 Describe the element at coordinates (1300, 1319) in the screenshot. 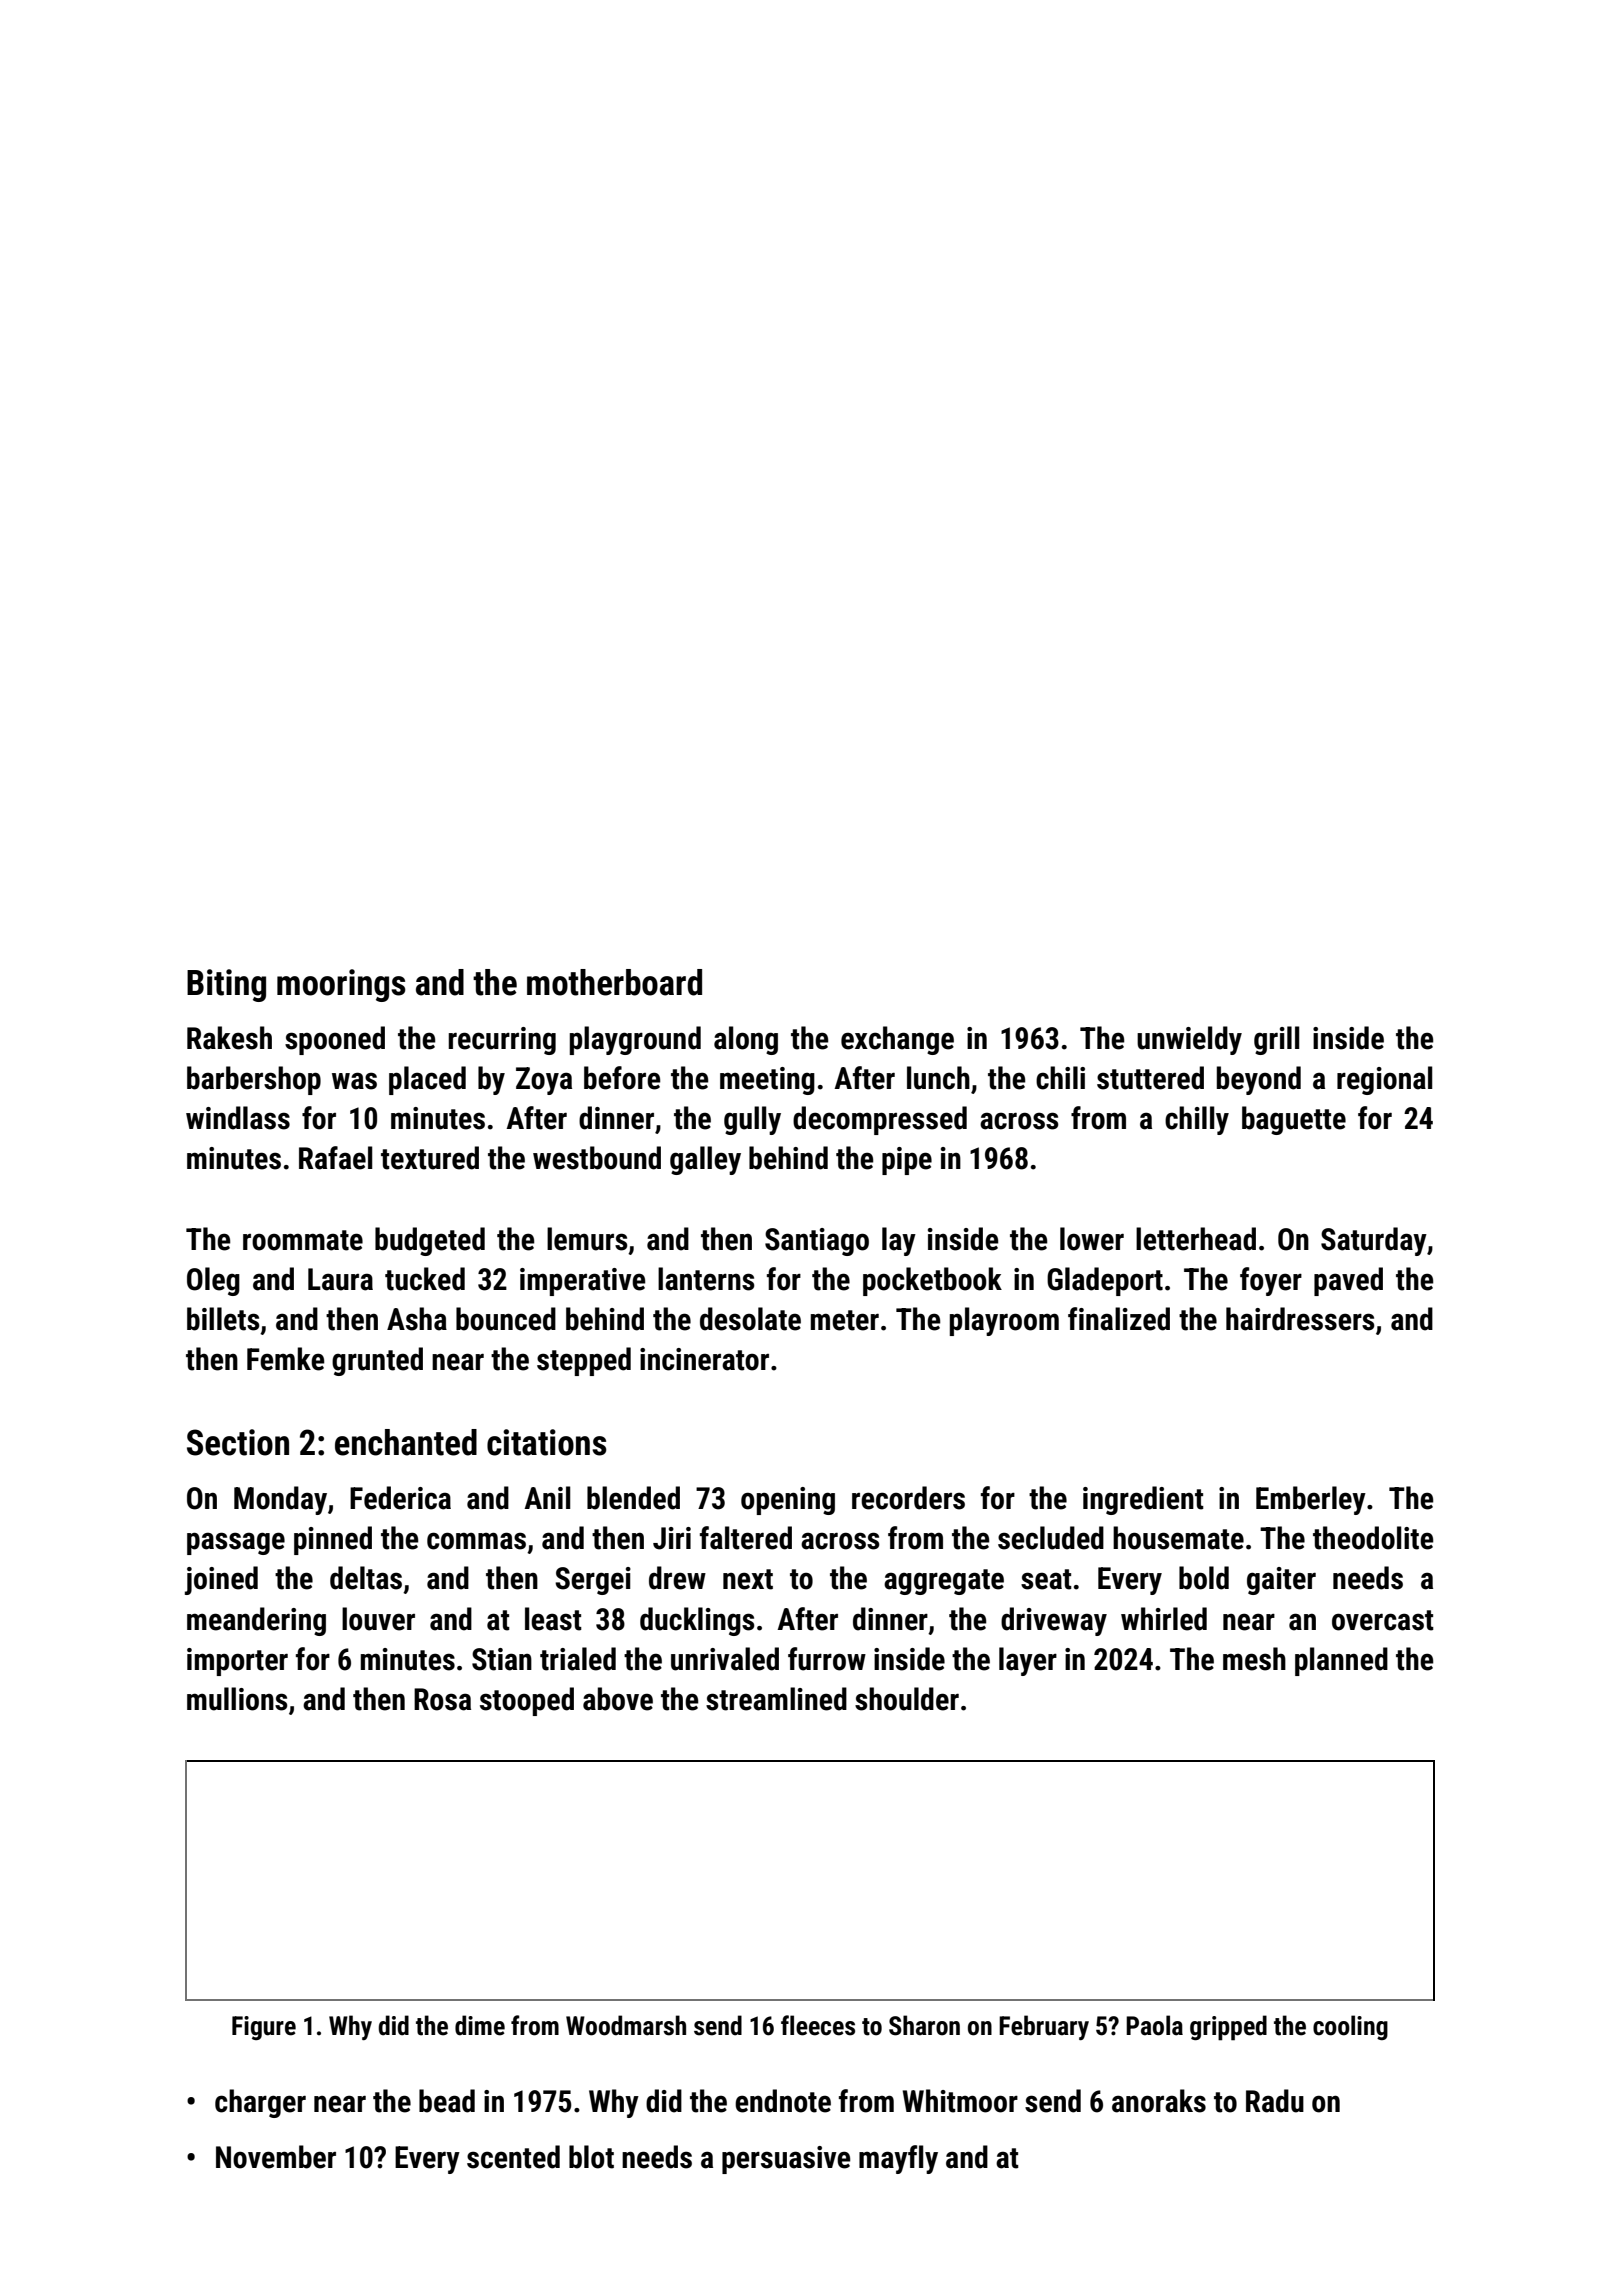

I see `hairdressers` at that location.
